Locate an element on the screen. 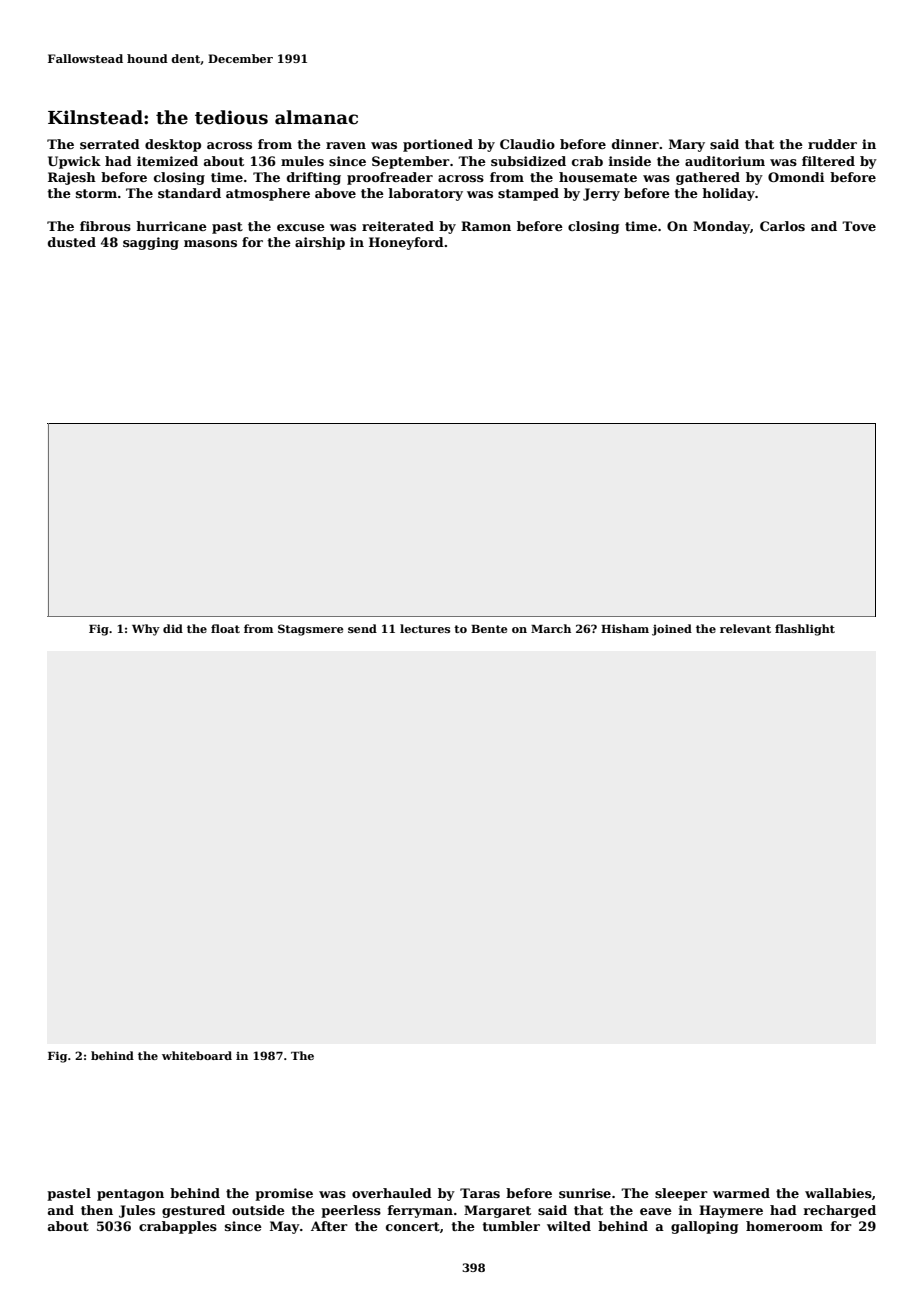 Image resolution: width=924 pixels, height=1308 pixels. mules is located at coordinates (302, 161).
